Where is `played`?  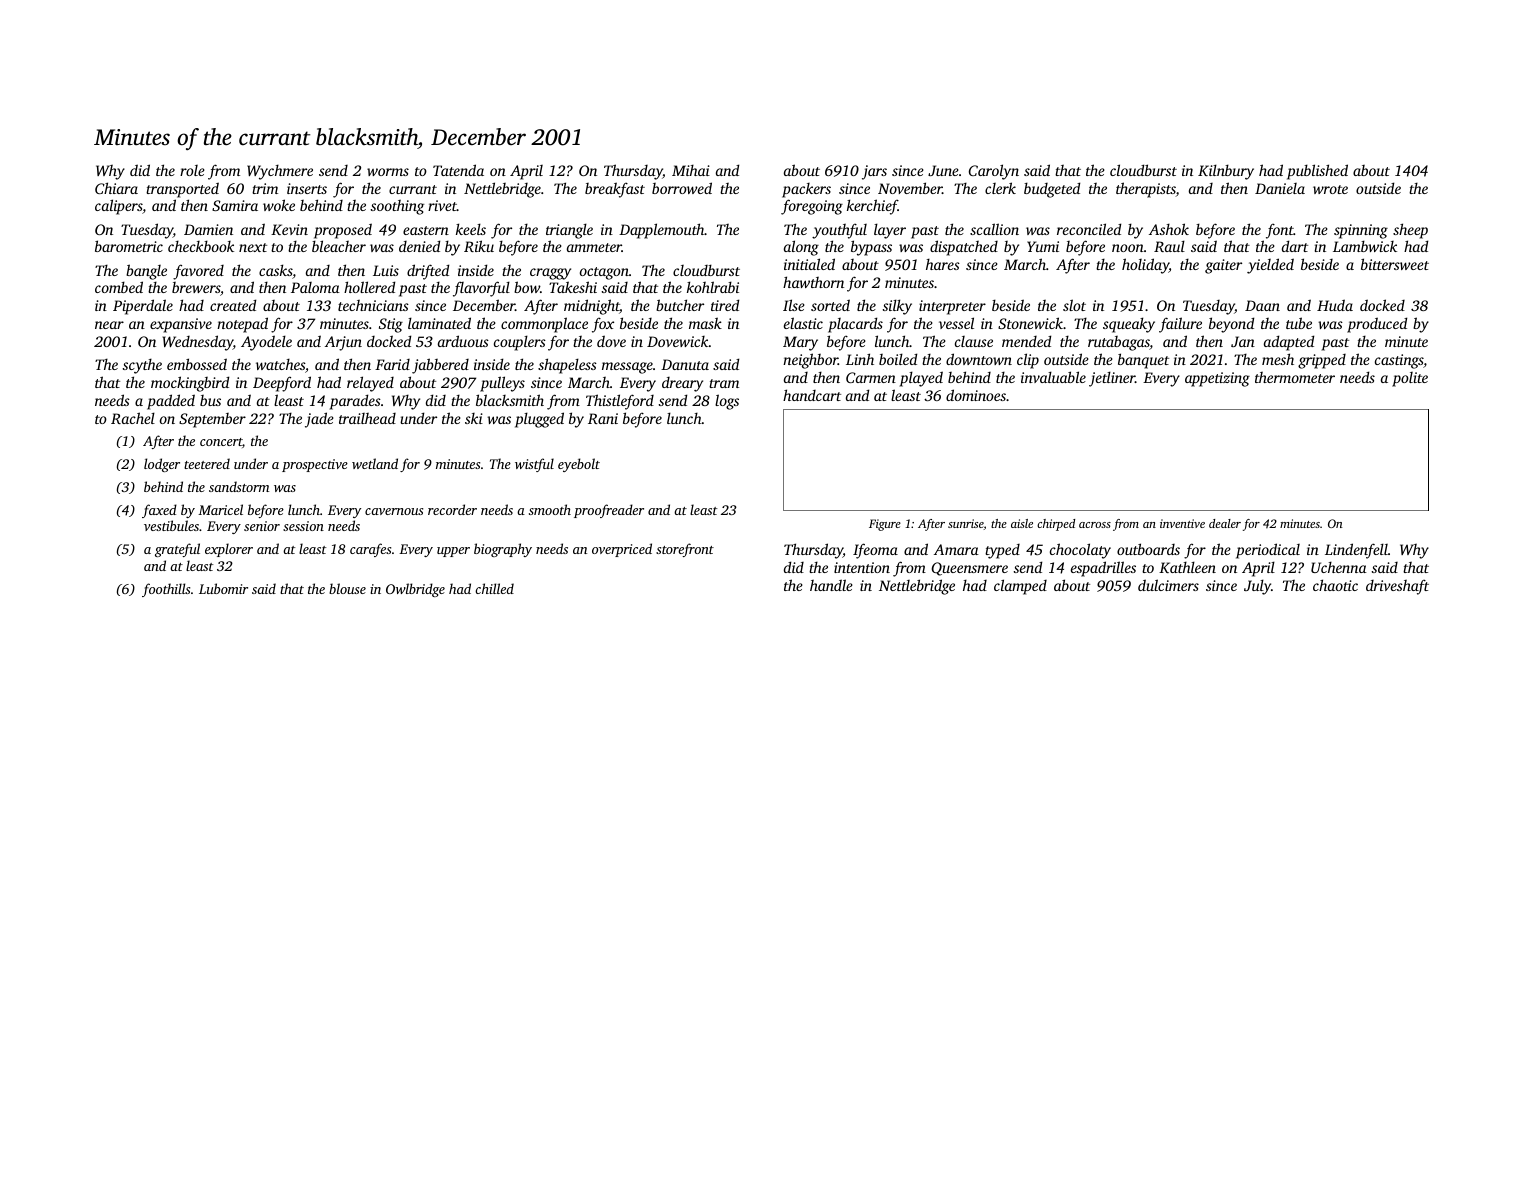 played is located at coordinates (921, 379).
